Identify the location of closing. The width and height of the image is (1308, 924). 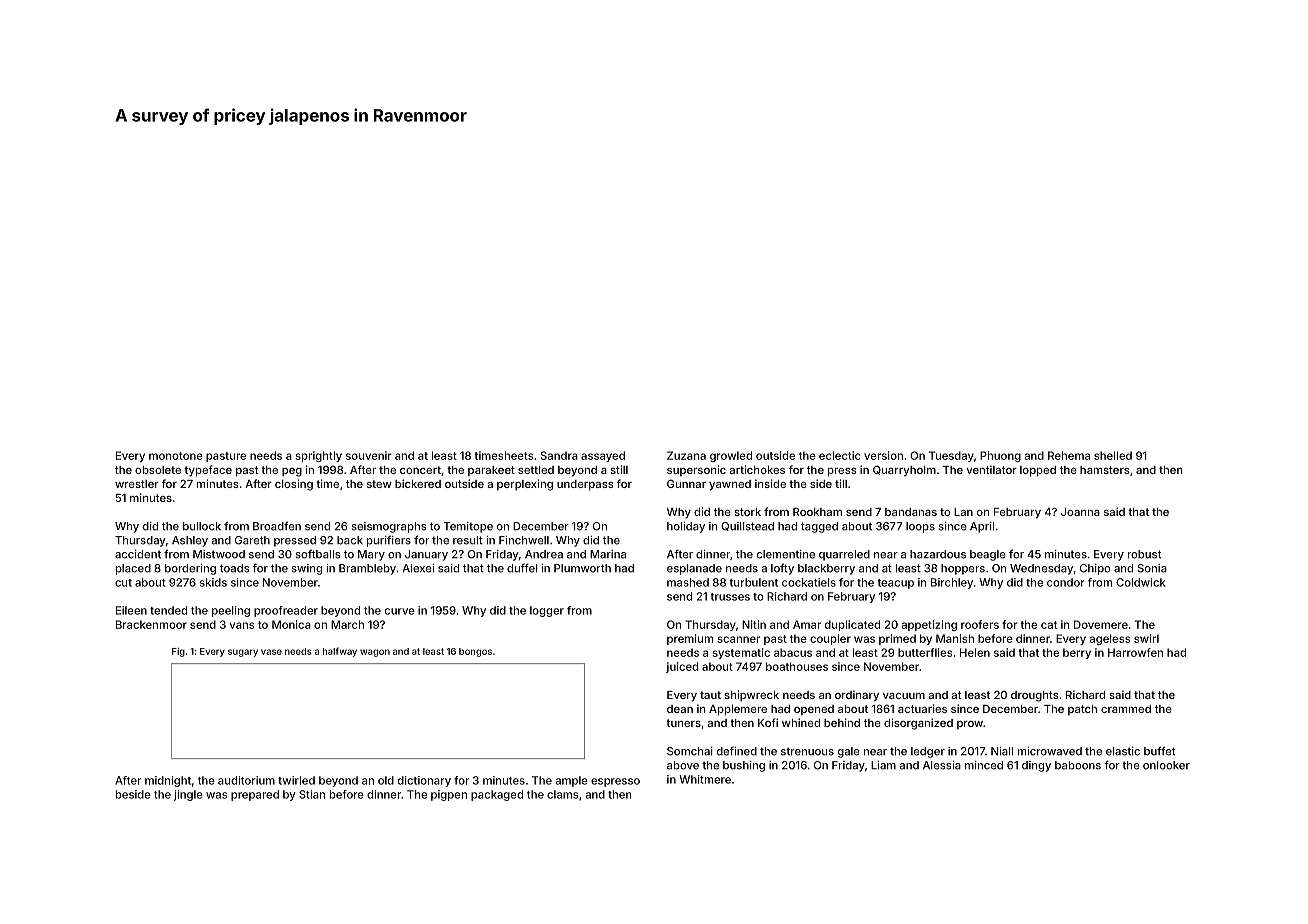
(294, 485).
